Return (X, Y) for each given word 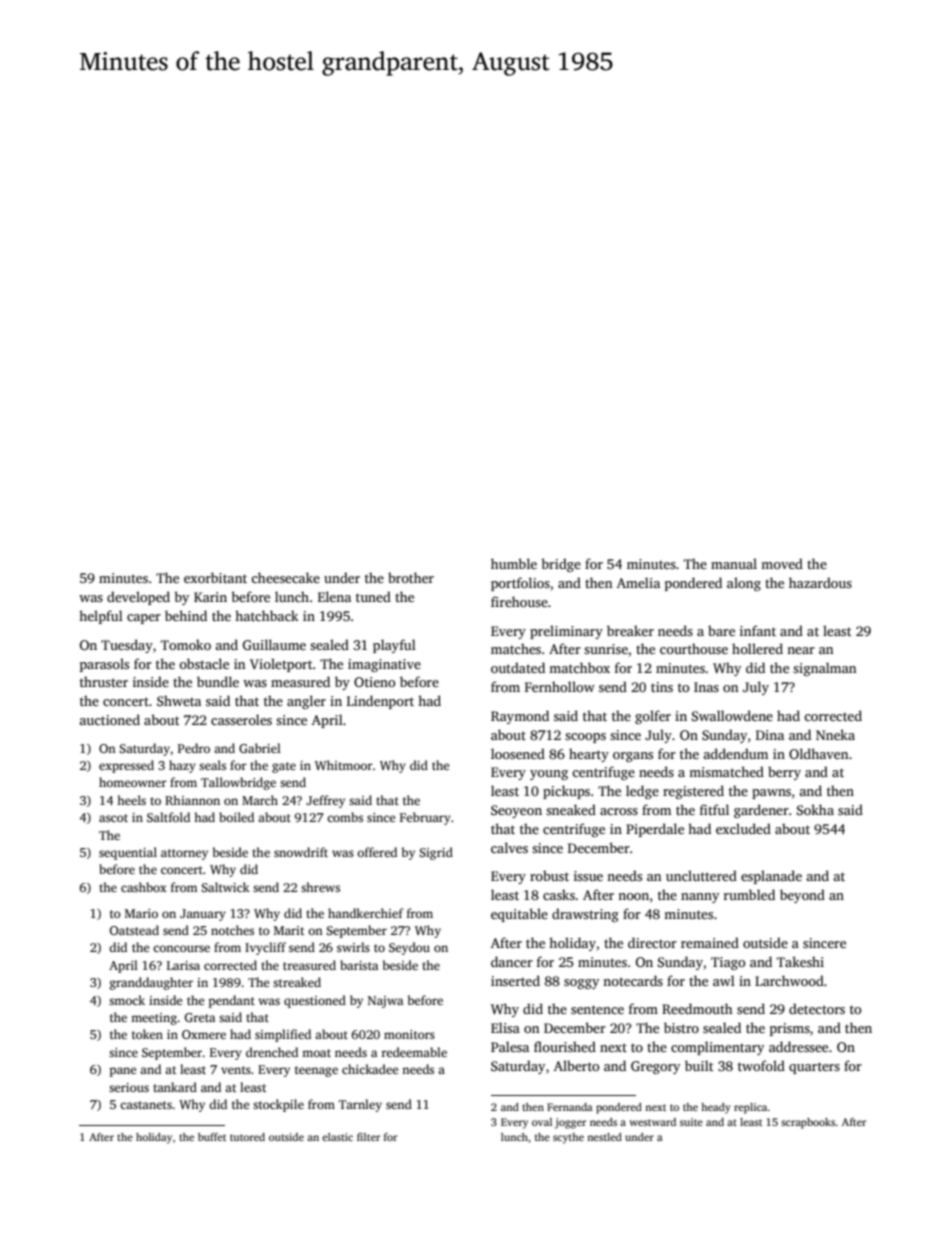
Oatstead (134, 930)
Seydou (409, 948)
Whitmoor (344, 765)
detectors (817, 1008)
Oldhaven (818, 753)
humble (514, 563)
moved (782, 563)
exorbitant (215, 577)
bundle (218, 681)
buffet (212, 1137)
